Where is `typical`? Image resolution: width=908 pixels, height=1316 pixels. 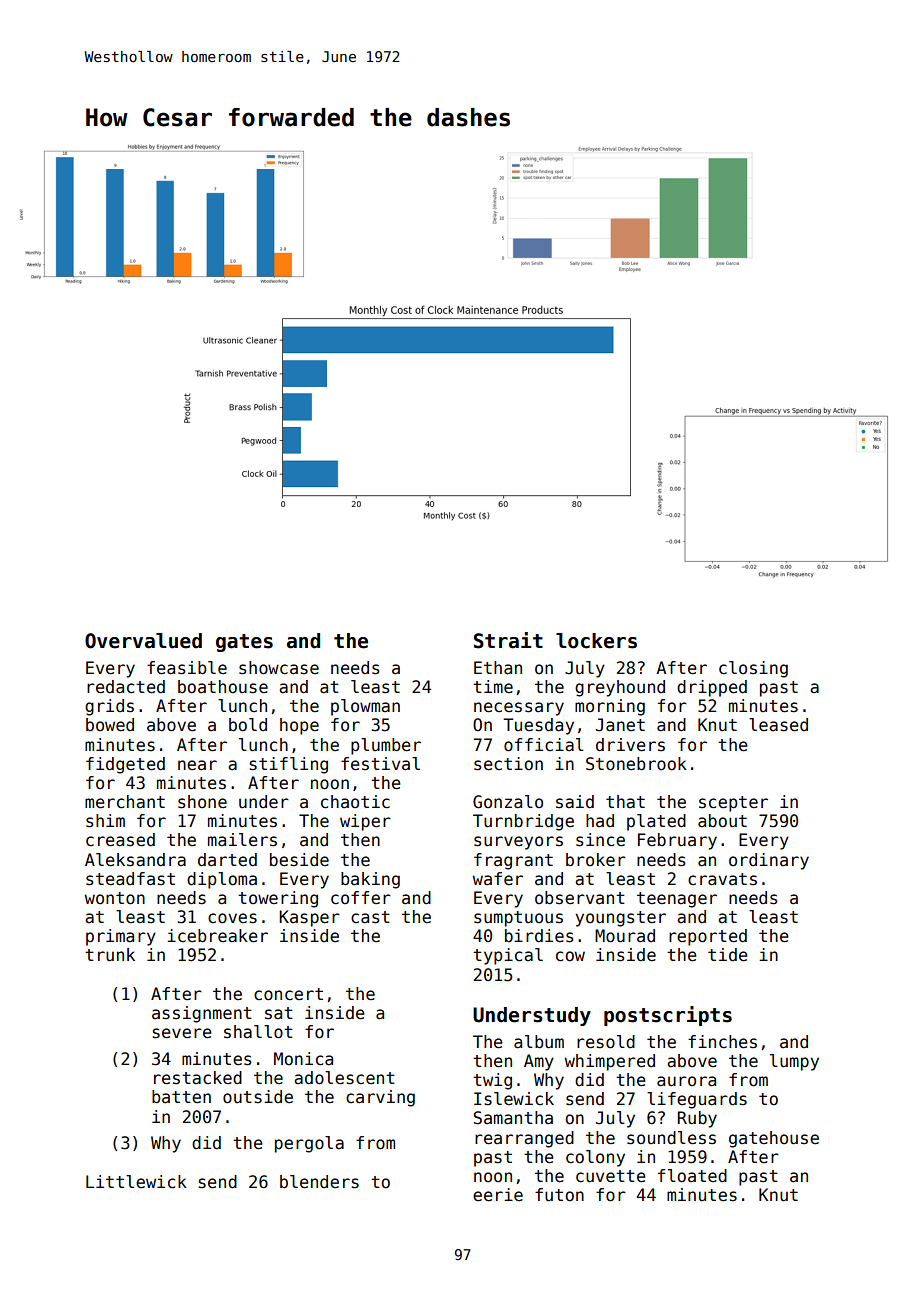 typical is located at coordinates (508, 956).
